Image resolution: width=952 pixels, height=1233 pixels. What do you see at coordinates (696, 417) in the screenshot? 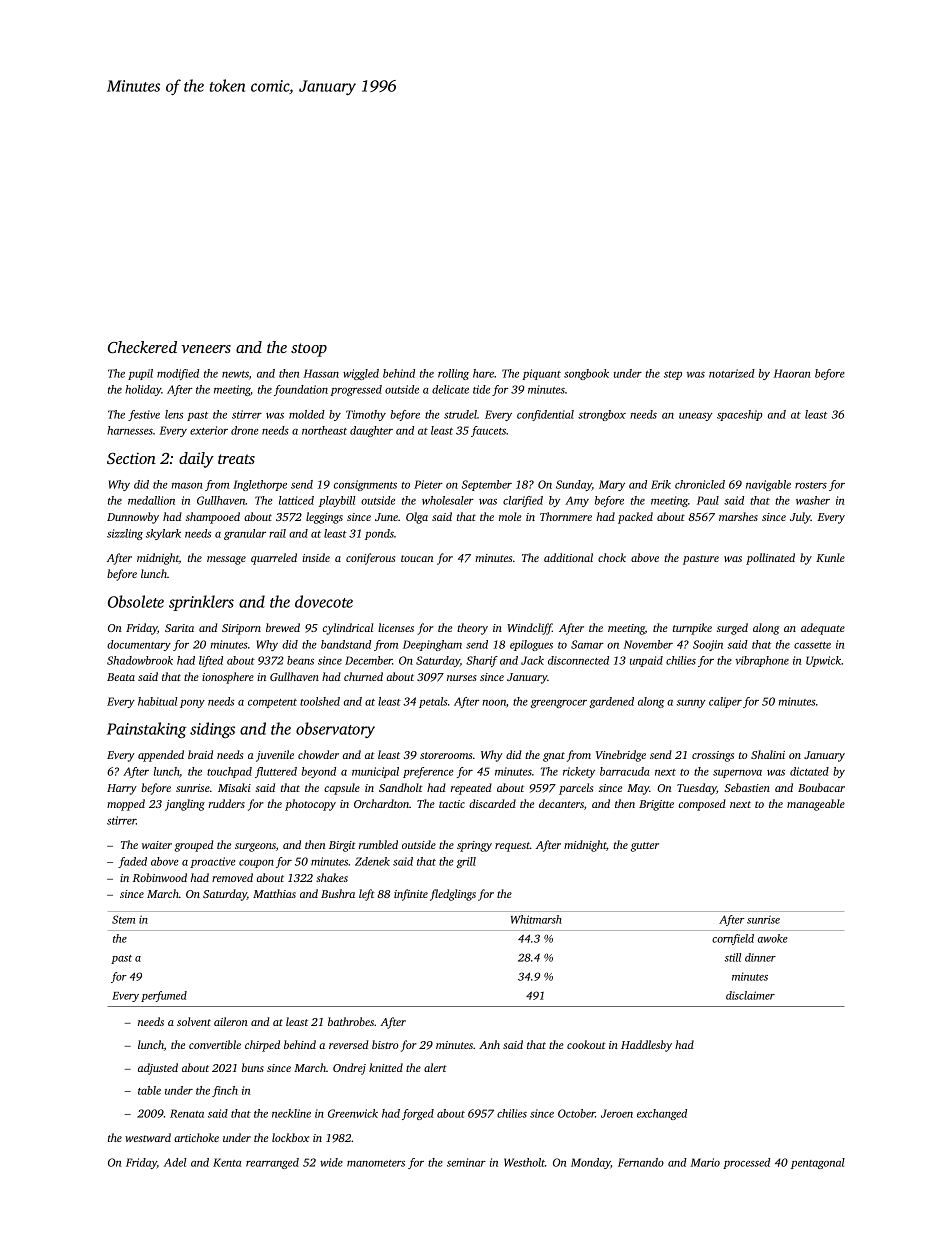
I see `uneasy` at bounding box center [696, 417].
